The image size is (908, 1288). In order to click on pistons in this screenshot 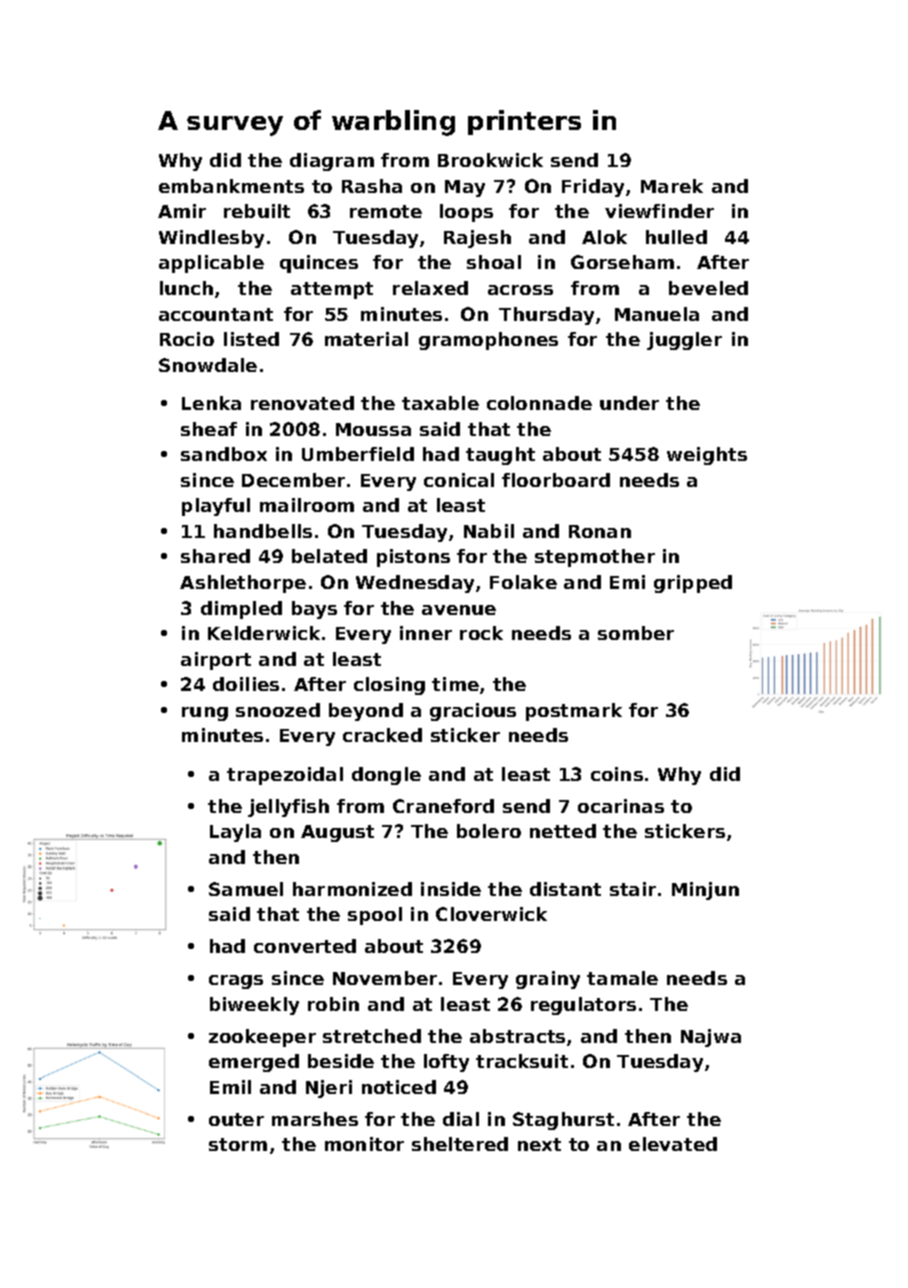, I will do `click(413, 558)`.
